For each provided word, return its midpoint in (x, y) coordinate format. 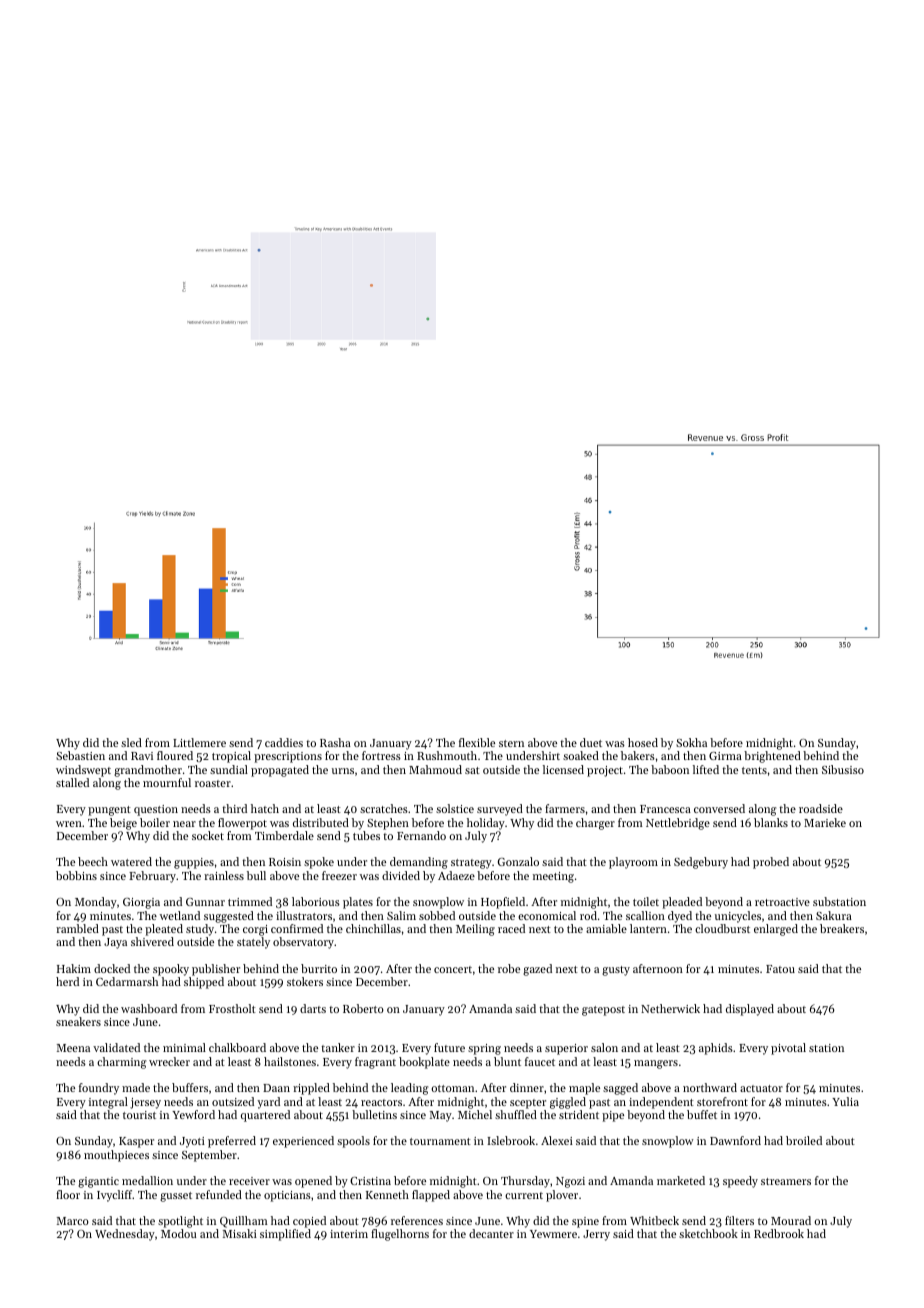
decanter (491, 1233)
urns (343, 771)
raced (511, 928)
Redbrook (779, 1233)
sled (131, 742)
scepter (528, 1104)
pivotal (788, 1049)
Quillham (244, 1222)
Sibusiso (843, 769)
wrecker (169, 1061)
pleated (164, 930)
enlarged (776, 930)
